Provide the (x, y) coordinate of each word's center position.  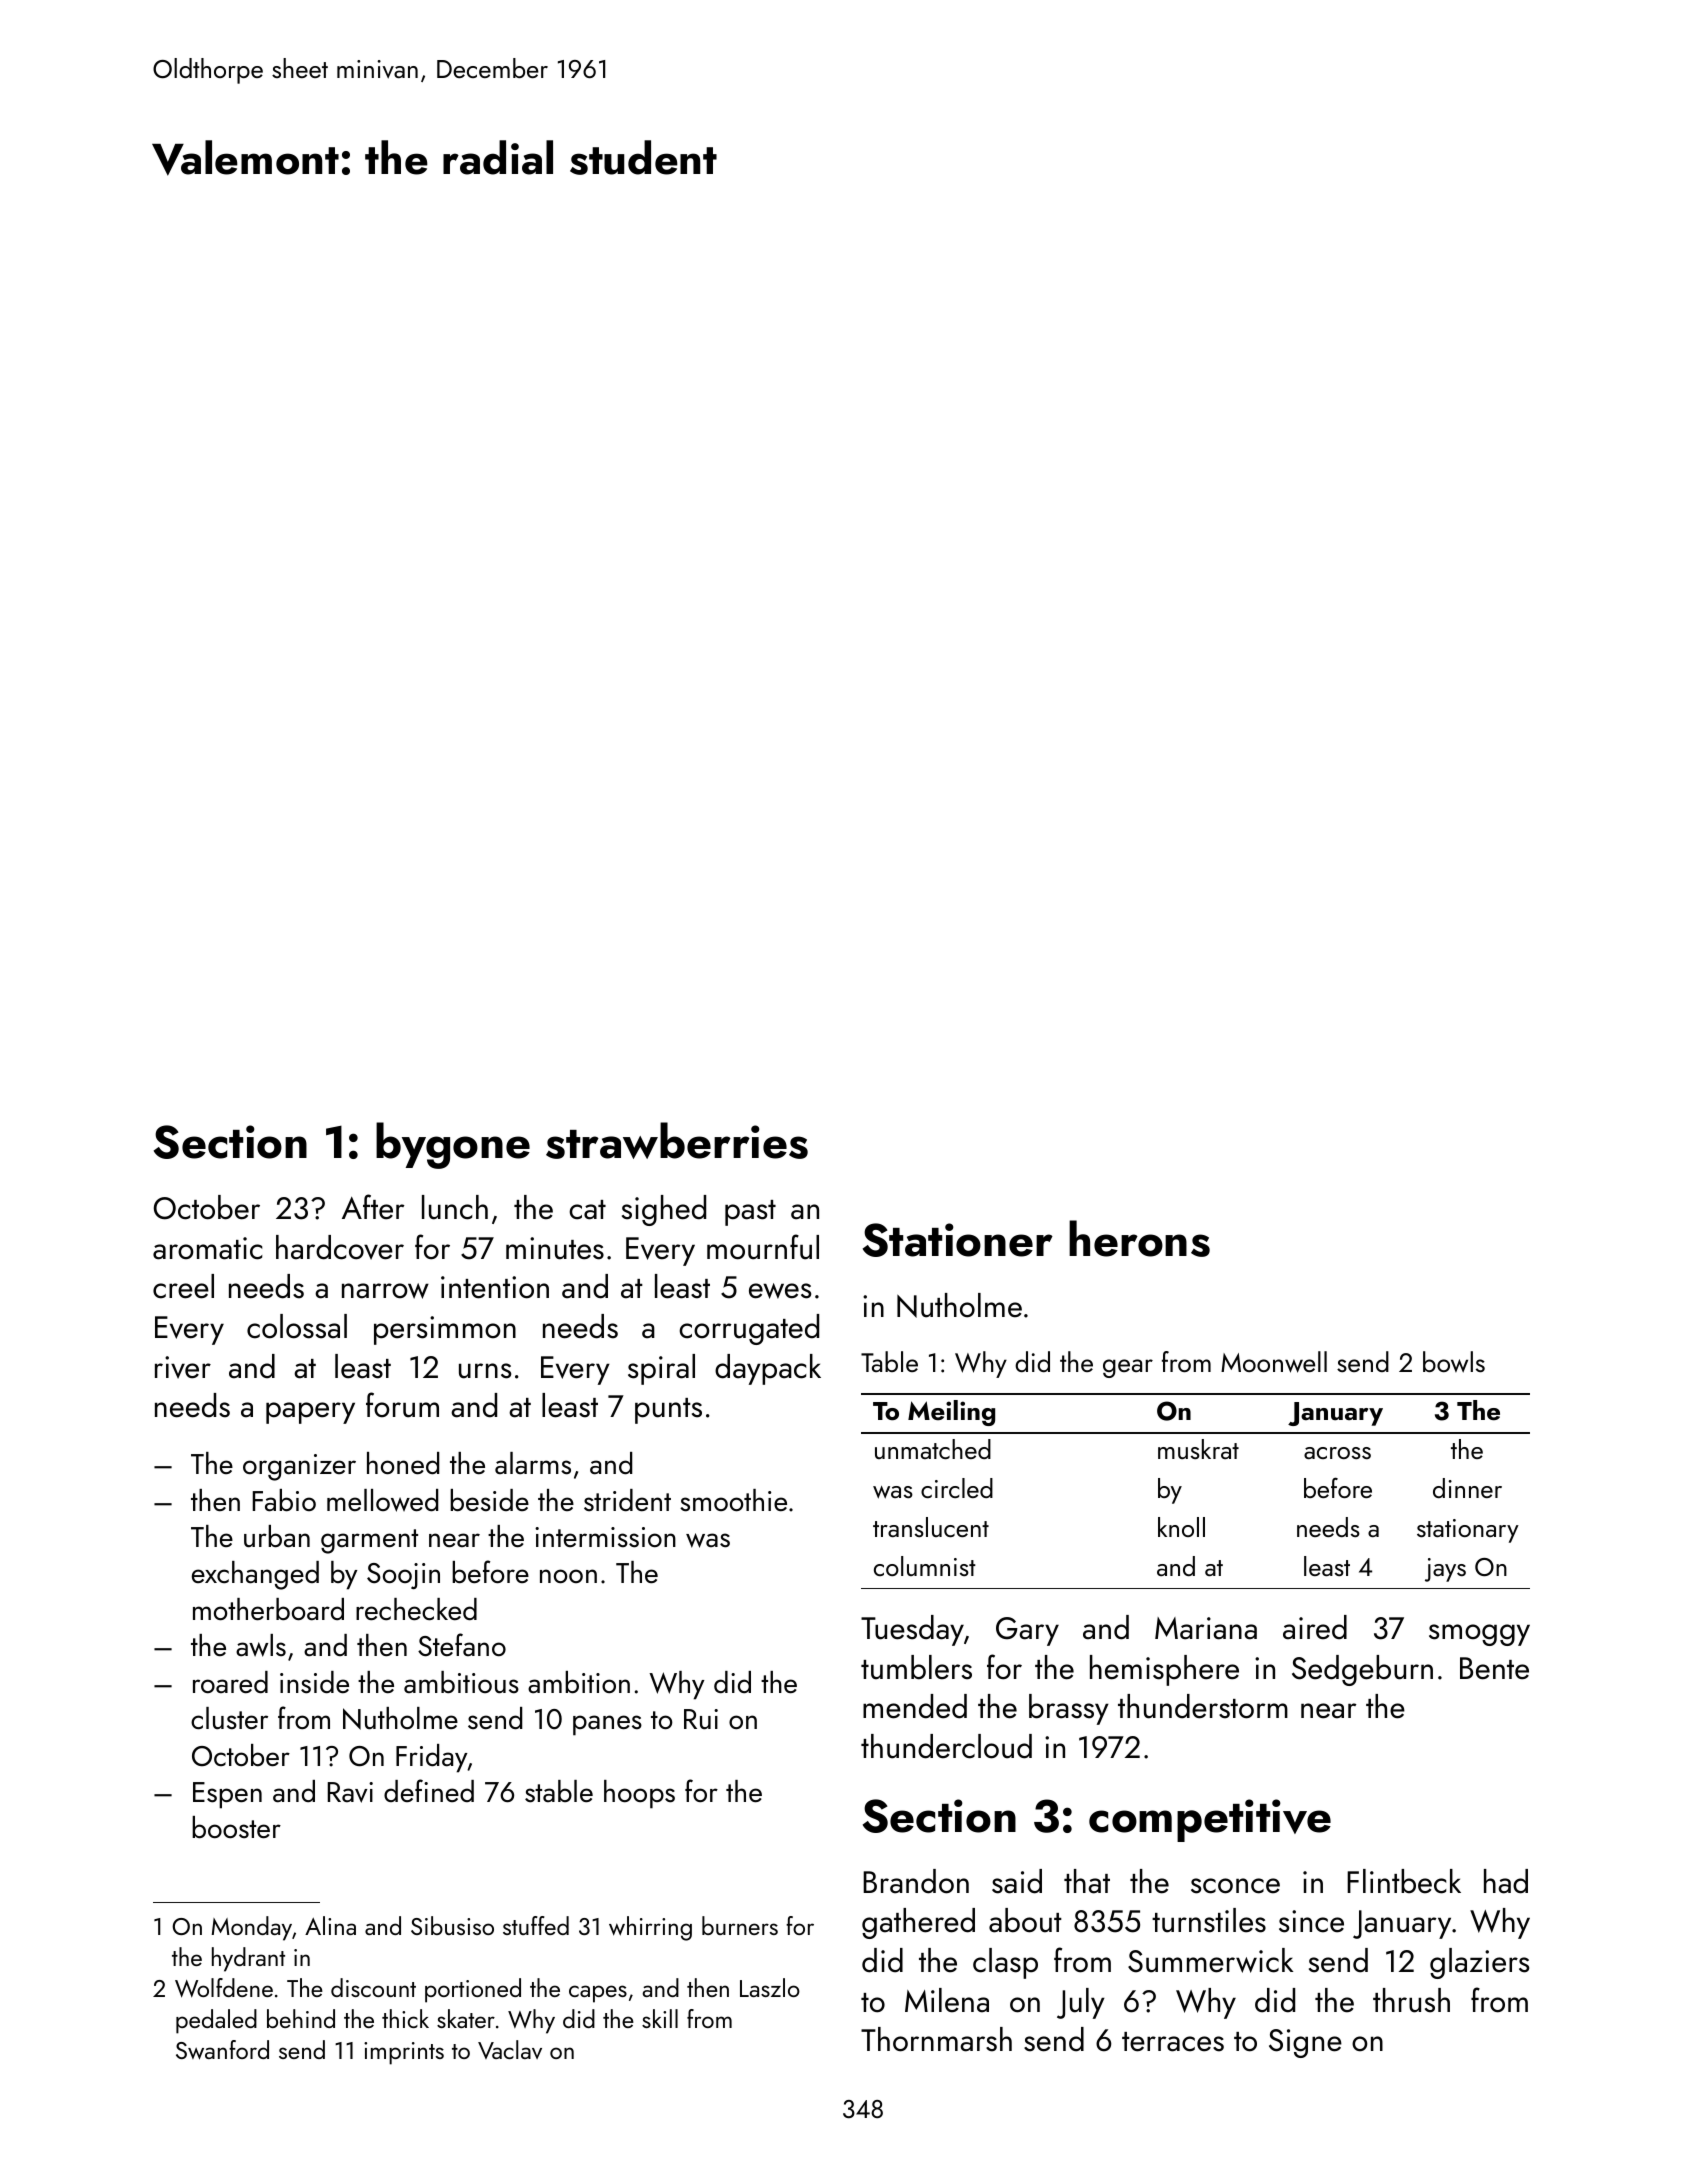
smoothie (733, 1500)
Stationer (958, 1240)
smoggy (1479, 1635)
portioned (473, 1990)
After (373, 1207)
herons (1139, 1238)
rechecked (416, 1609)
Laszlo (770, 1987)
